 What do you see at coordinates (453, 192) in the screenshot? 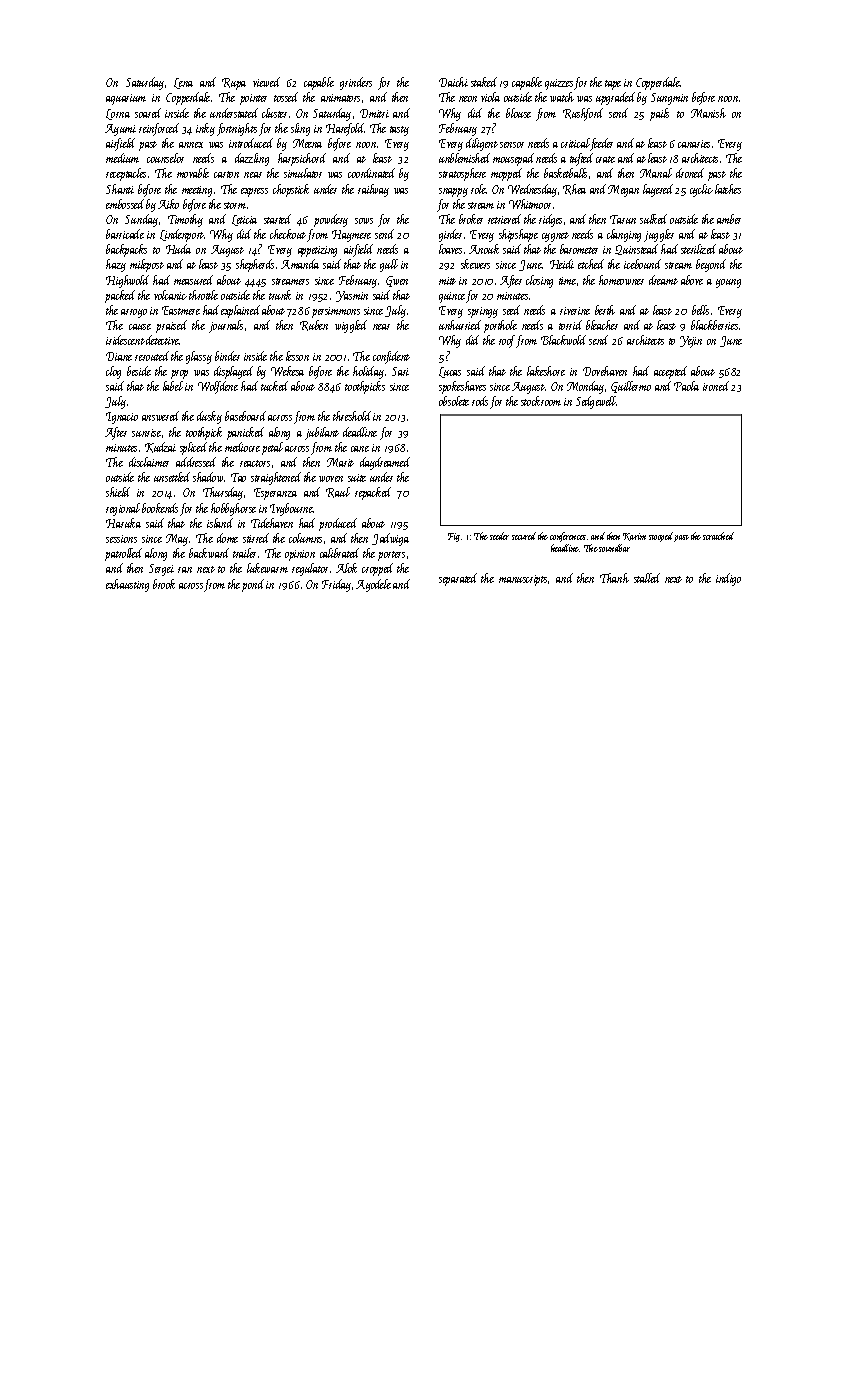
I see `snappy` at bounding box center [453, 192].
